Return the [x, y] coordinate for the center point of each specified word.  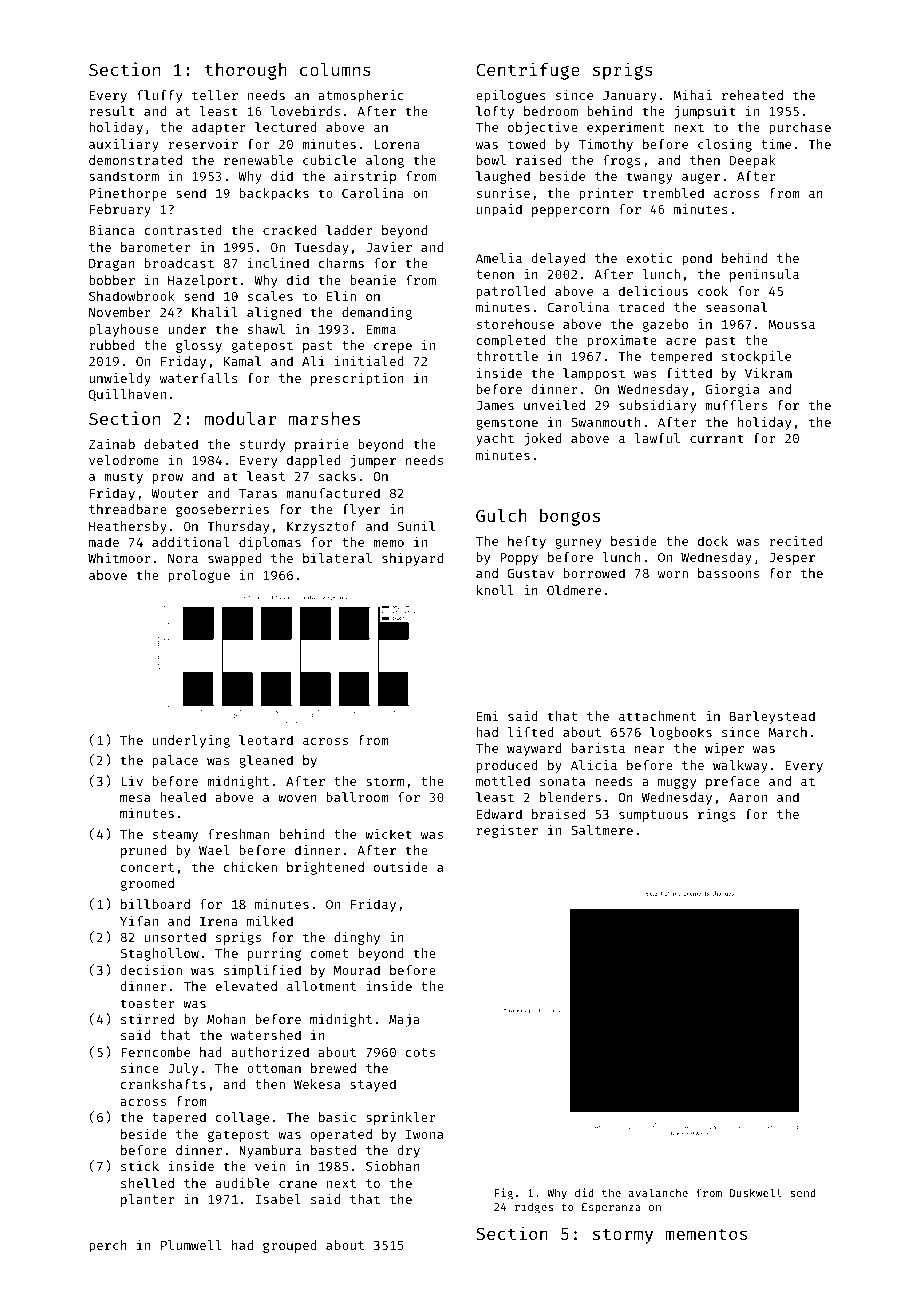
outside [401, 867]
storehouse [515, 324]
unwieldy [120, 379]
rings [717, 815]
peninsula [764, 275]
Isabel [278, 1199]
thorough [246, 71]
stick [140, 1166]
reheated [752, 95]
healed [183, 797]
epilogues [511, 96]
